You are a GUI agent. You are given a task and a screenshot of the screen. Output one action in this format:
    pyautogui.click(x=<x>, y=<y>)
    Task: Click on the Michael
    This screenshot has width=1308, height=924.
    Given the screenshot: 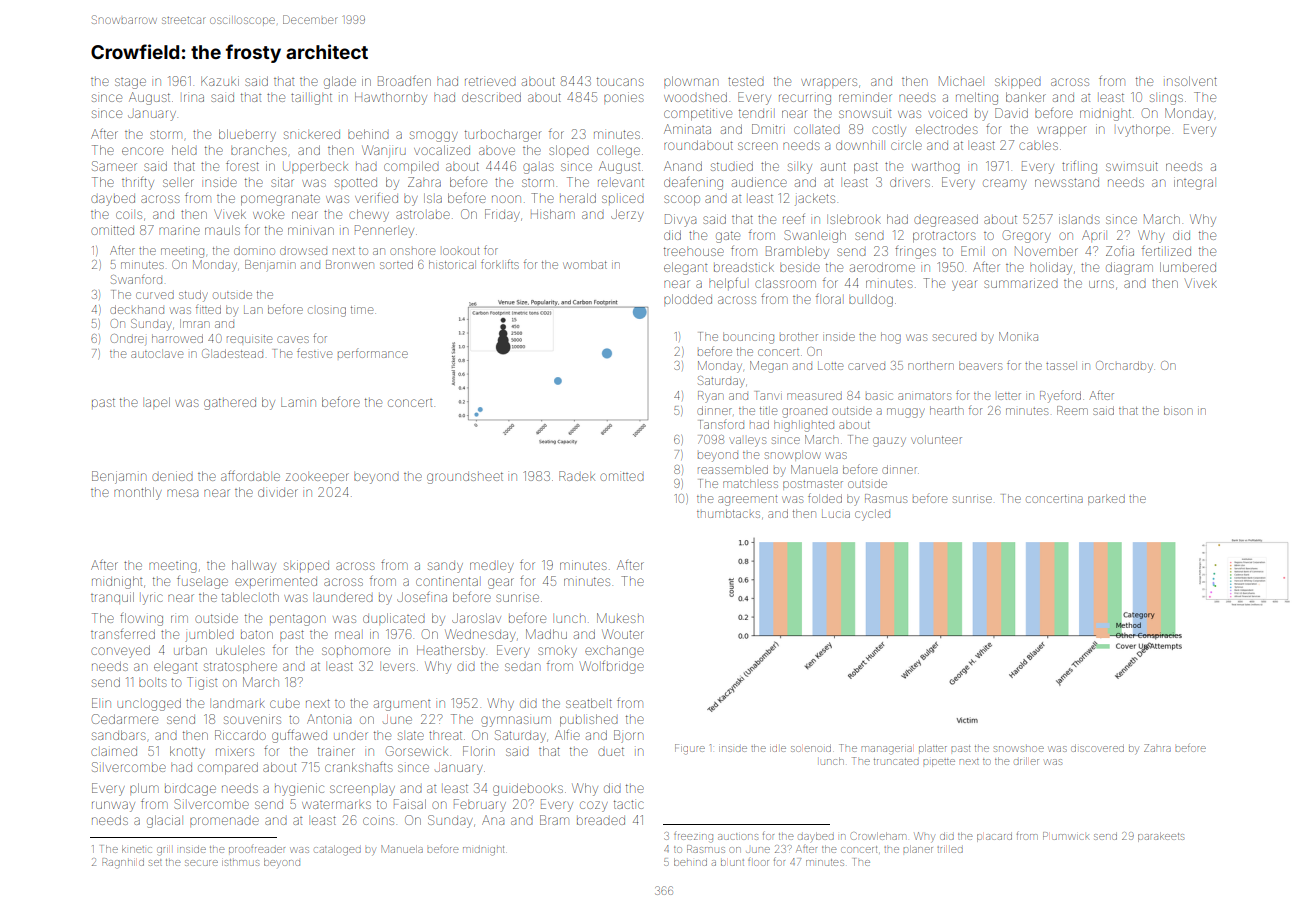 What is the action you would take?
    pyautogui.click(x=960, y=81)
